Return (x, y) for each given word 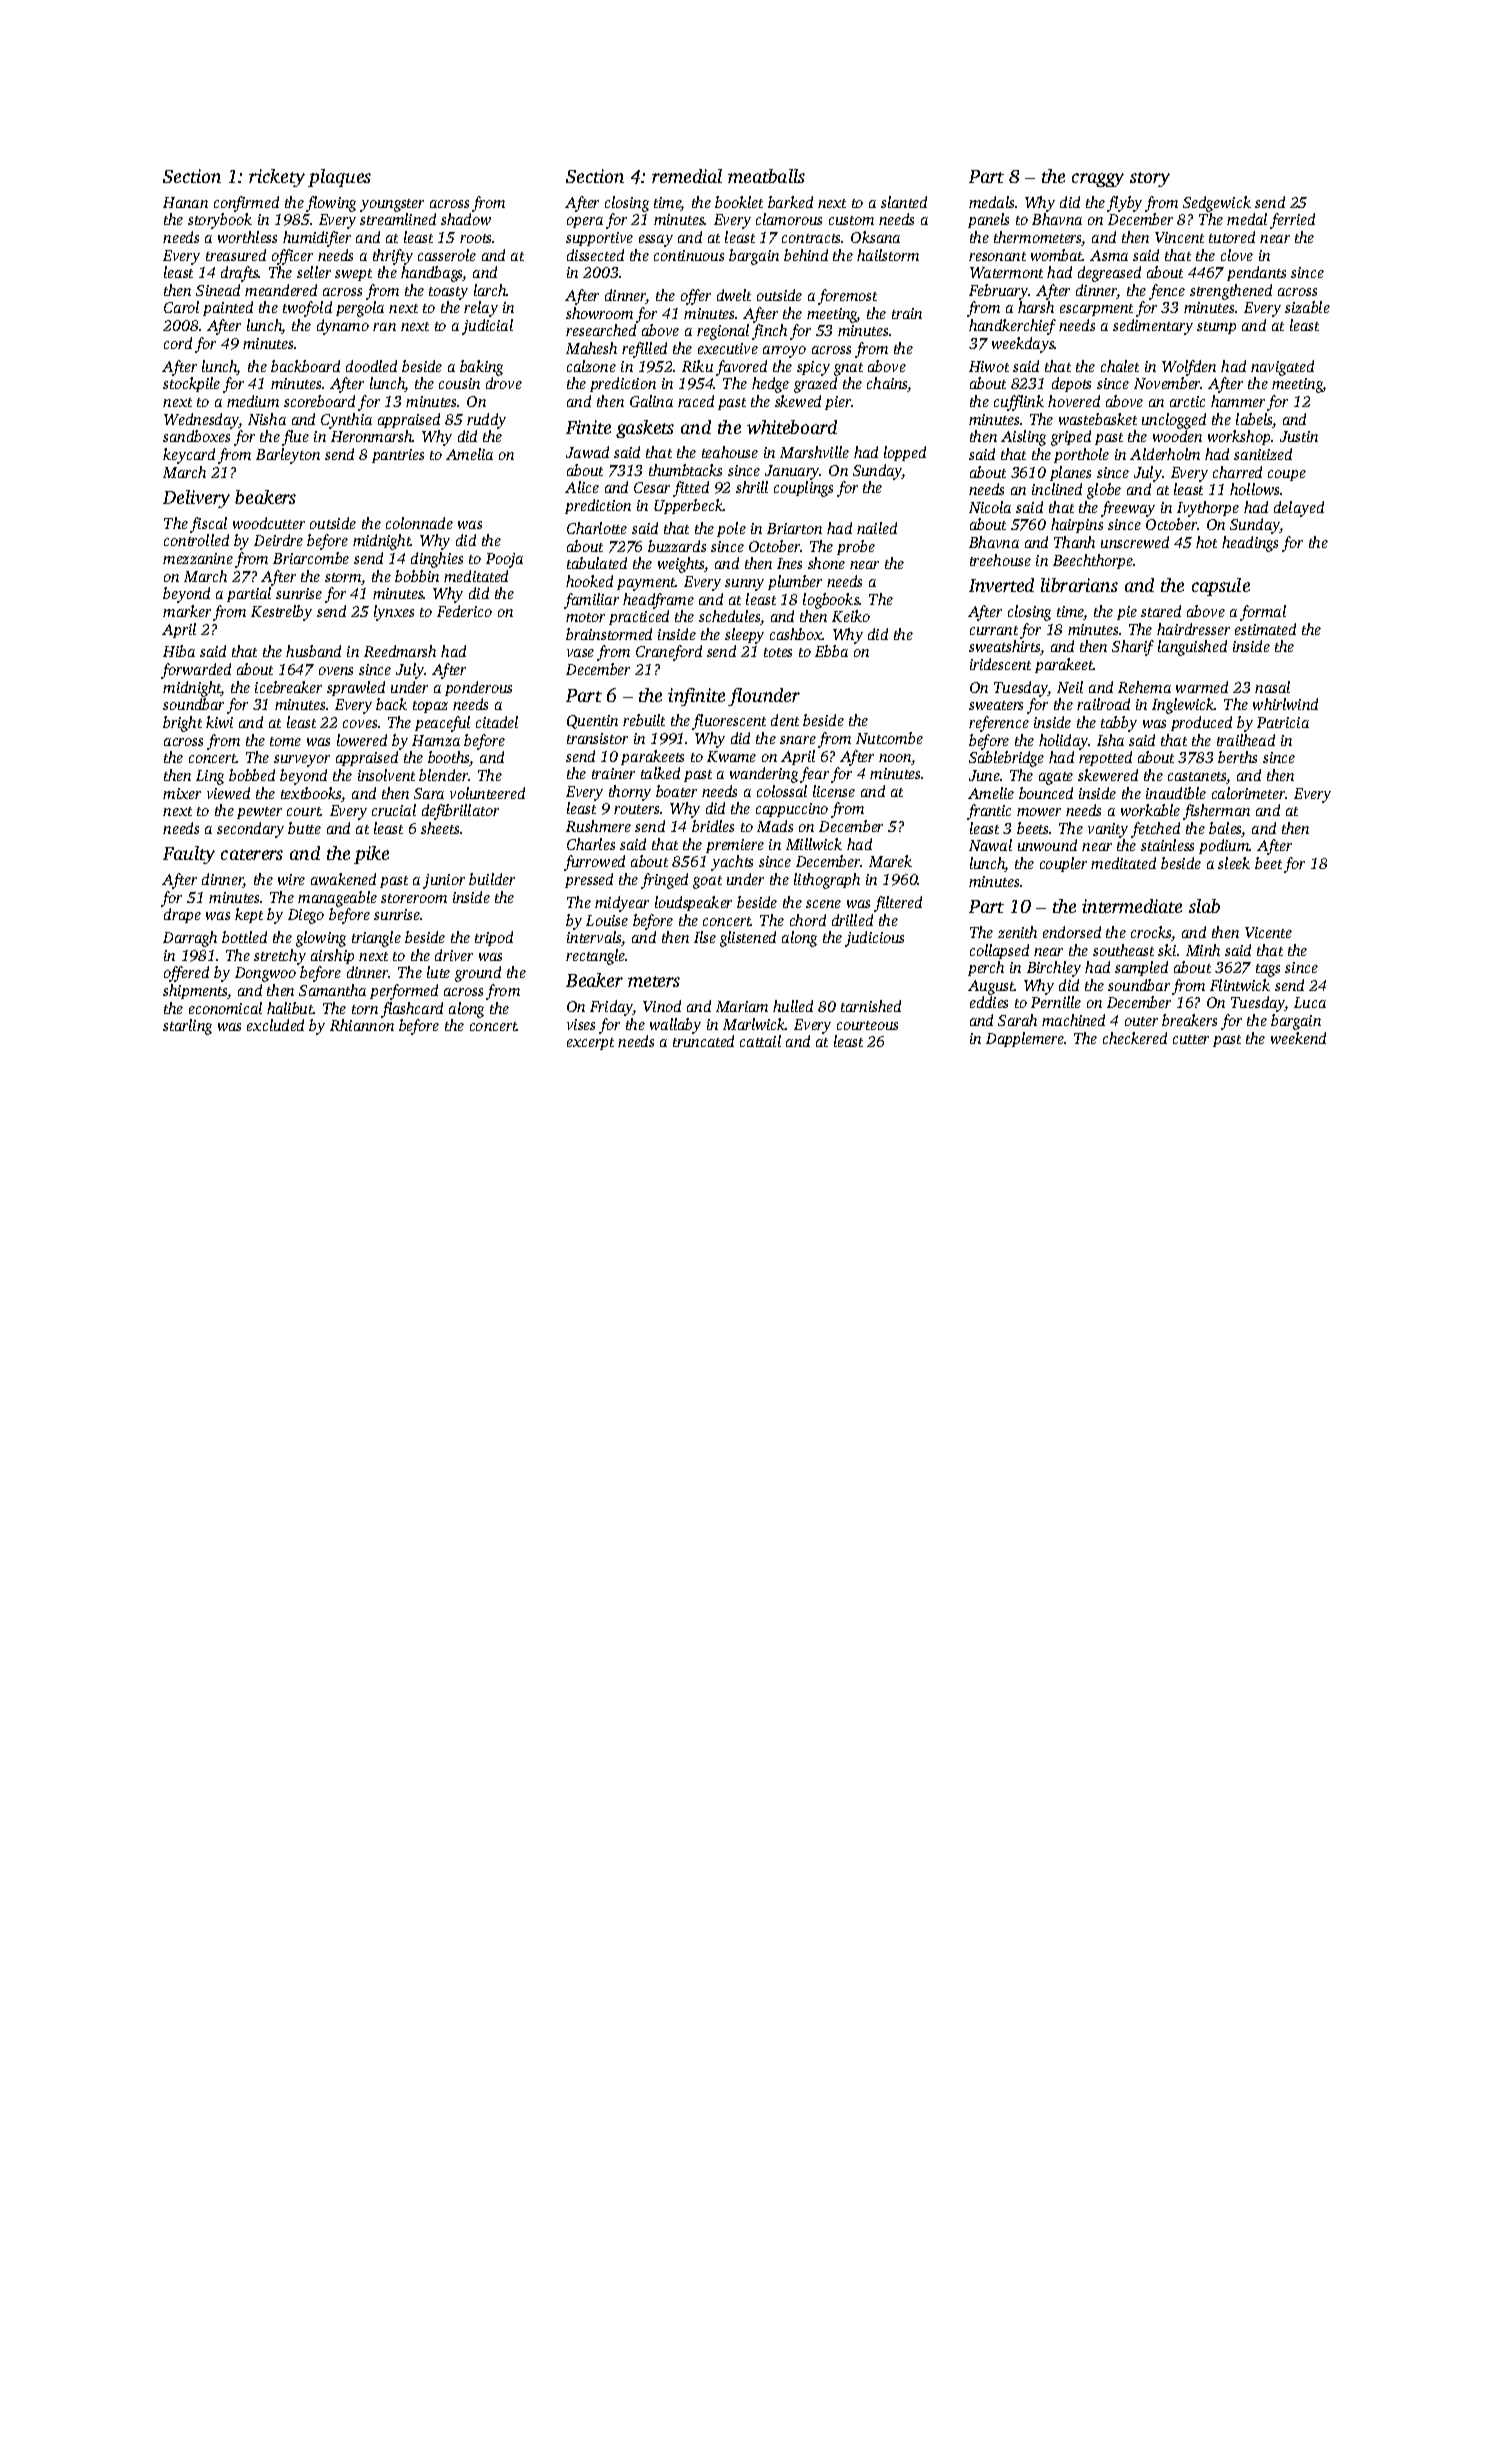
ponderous (478, 688)
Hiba (179, 651)
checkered (1135, 1038)
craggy (1098, 180)
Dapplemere (1025, 1039)
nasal (1272, 687)
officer (292, 257)
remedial (687, 176)
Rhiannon (362, 1025)
